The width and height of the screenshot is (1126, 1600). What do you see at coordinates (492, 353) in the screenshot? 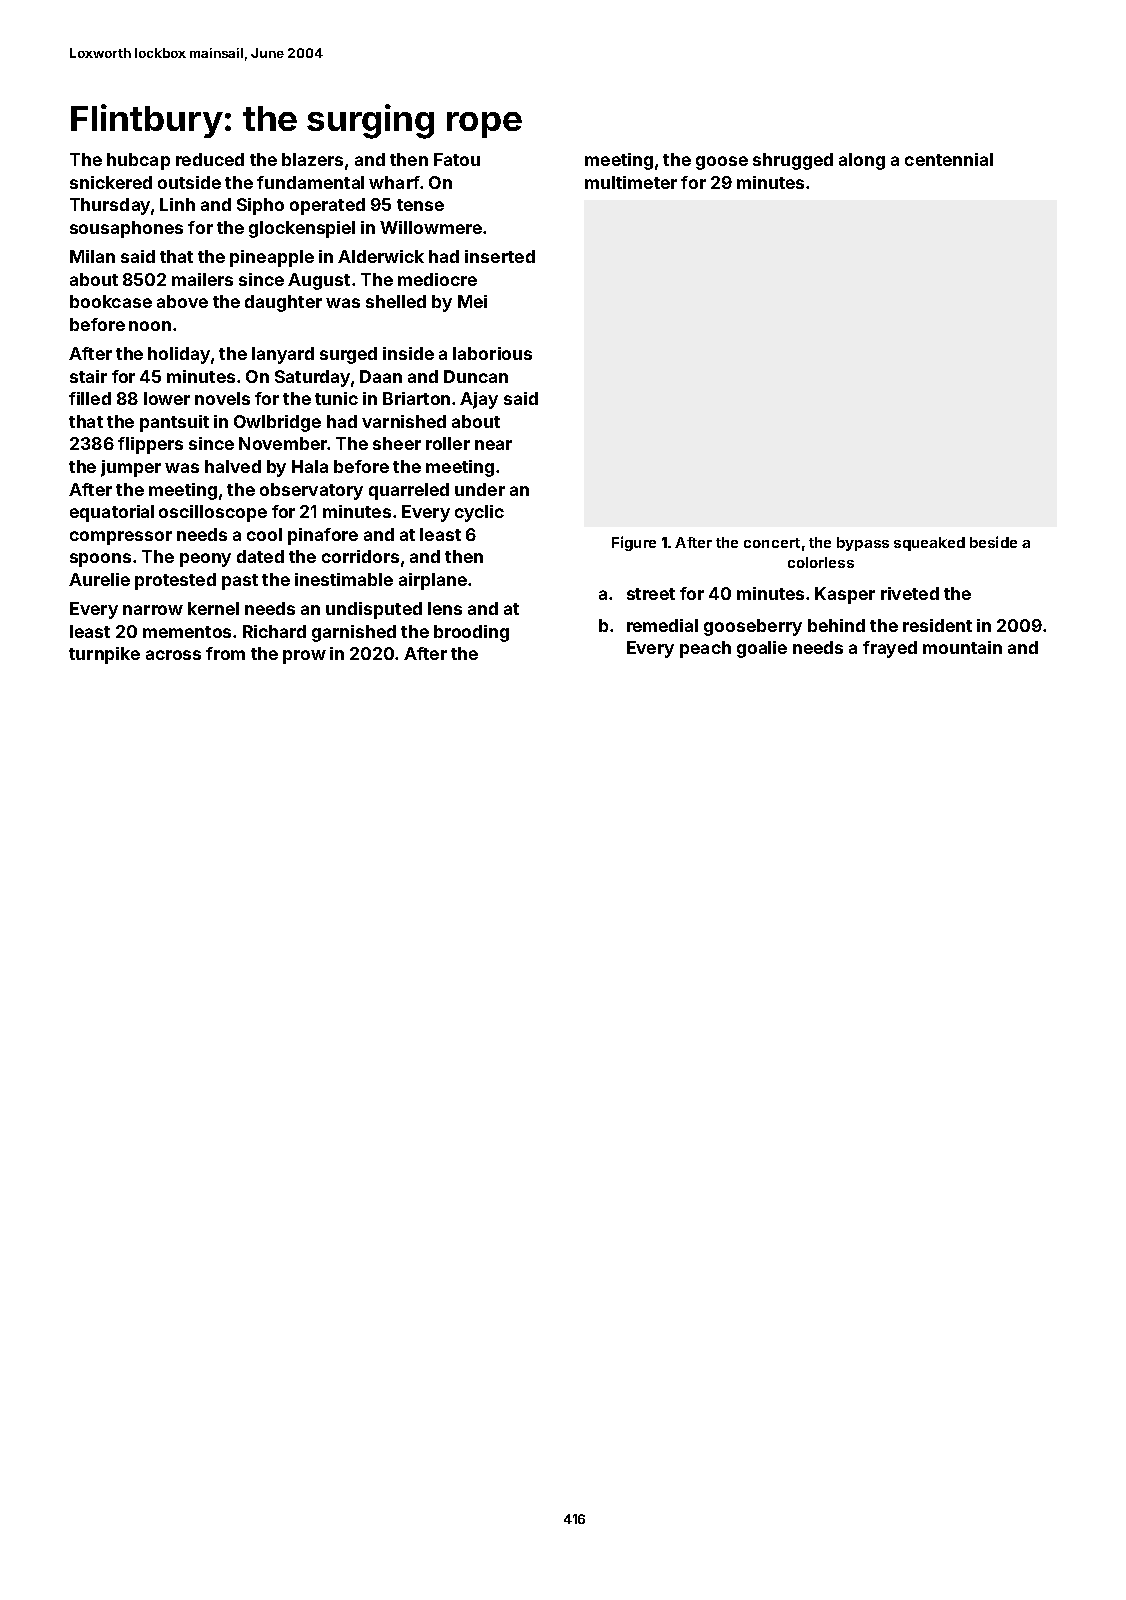
I see `laborious` at bounding box center [492, 353].
